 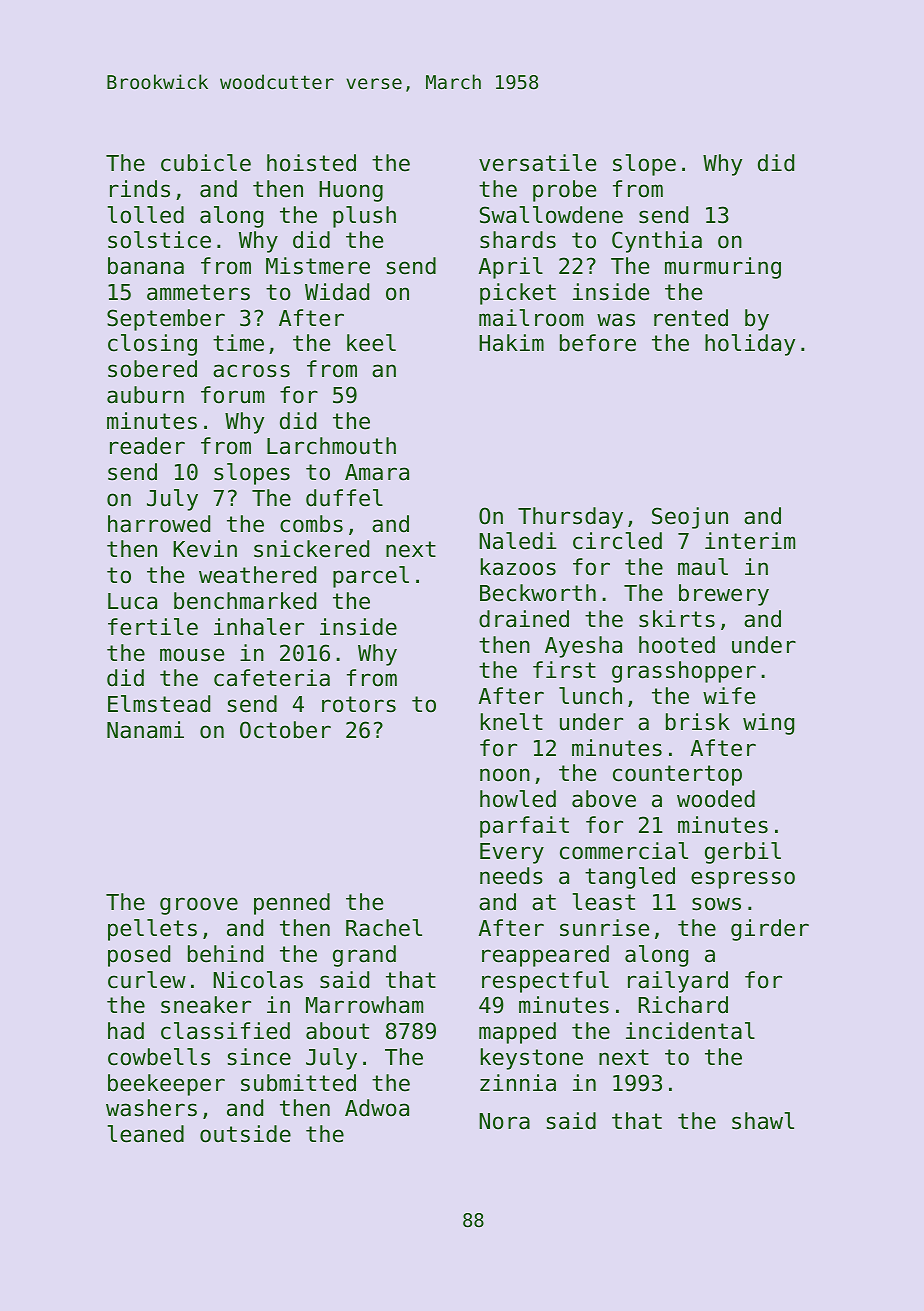 I want to click on leaned, so click(x=146, y=1134).
